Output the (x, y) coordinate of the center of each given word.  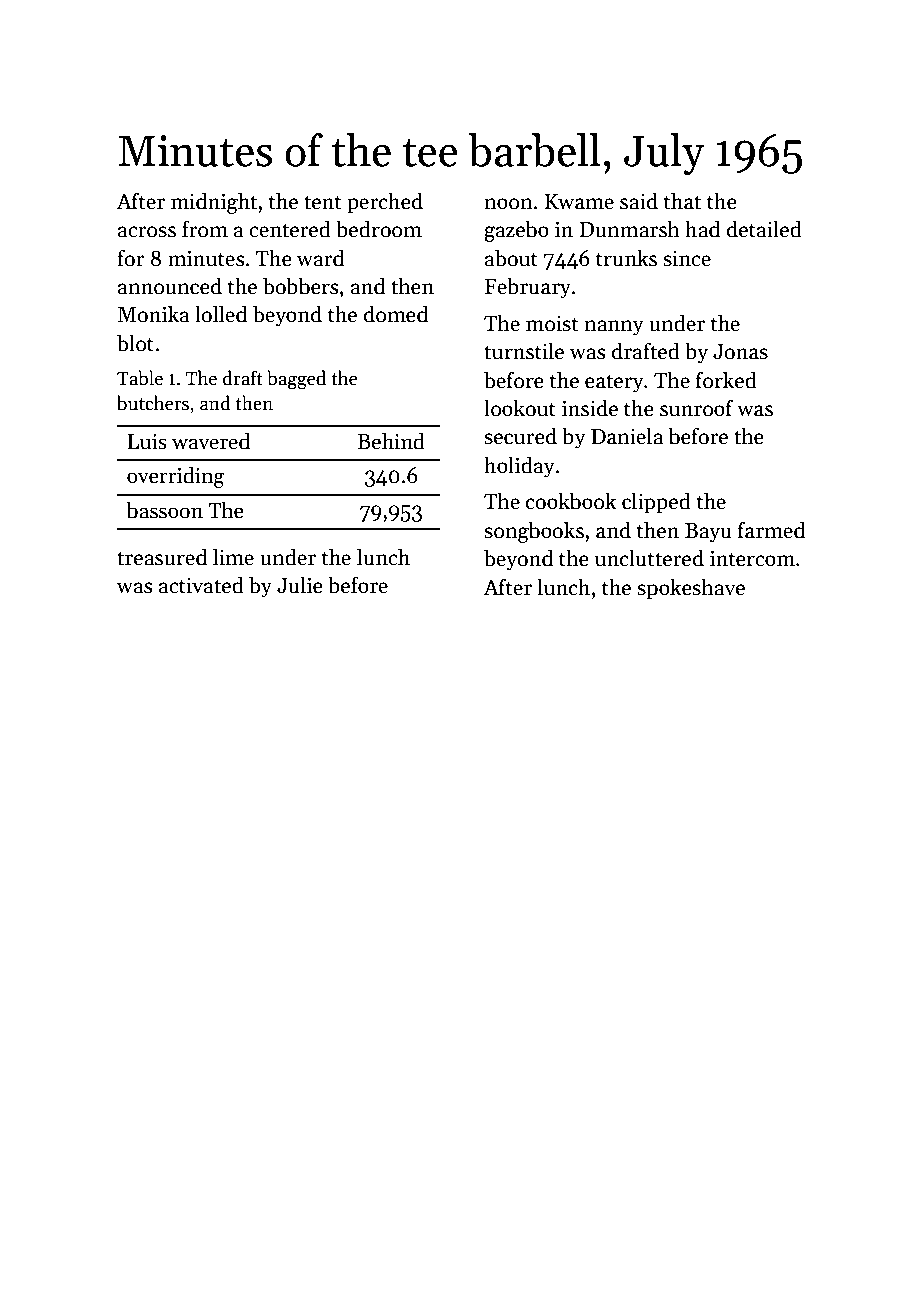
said (639, 201)
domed (396, 314)
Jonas (740, 352)
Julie (300, 585)
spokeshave (691, 589)
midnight (214, 203)
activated (201, 585)
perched (385, 203)
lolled (221, 314)
